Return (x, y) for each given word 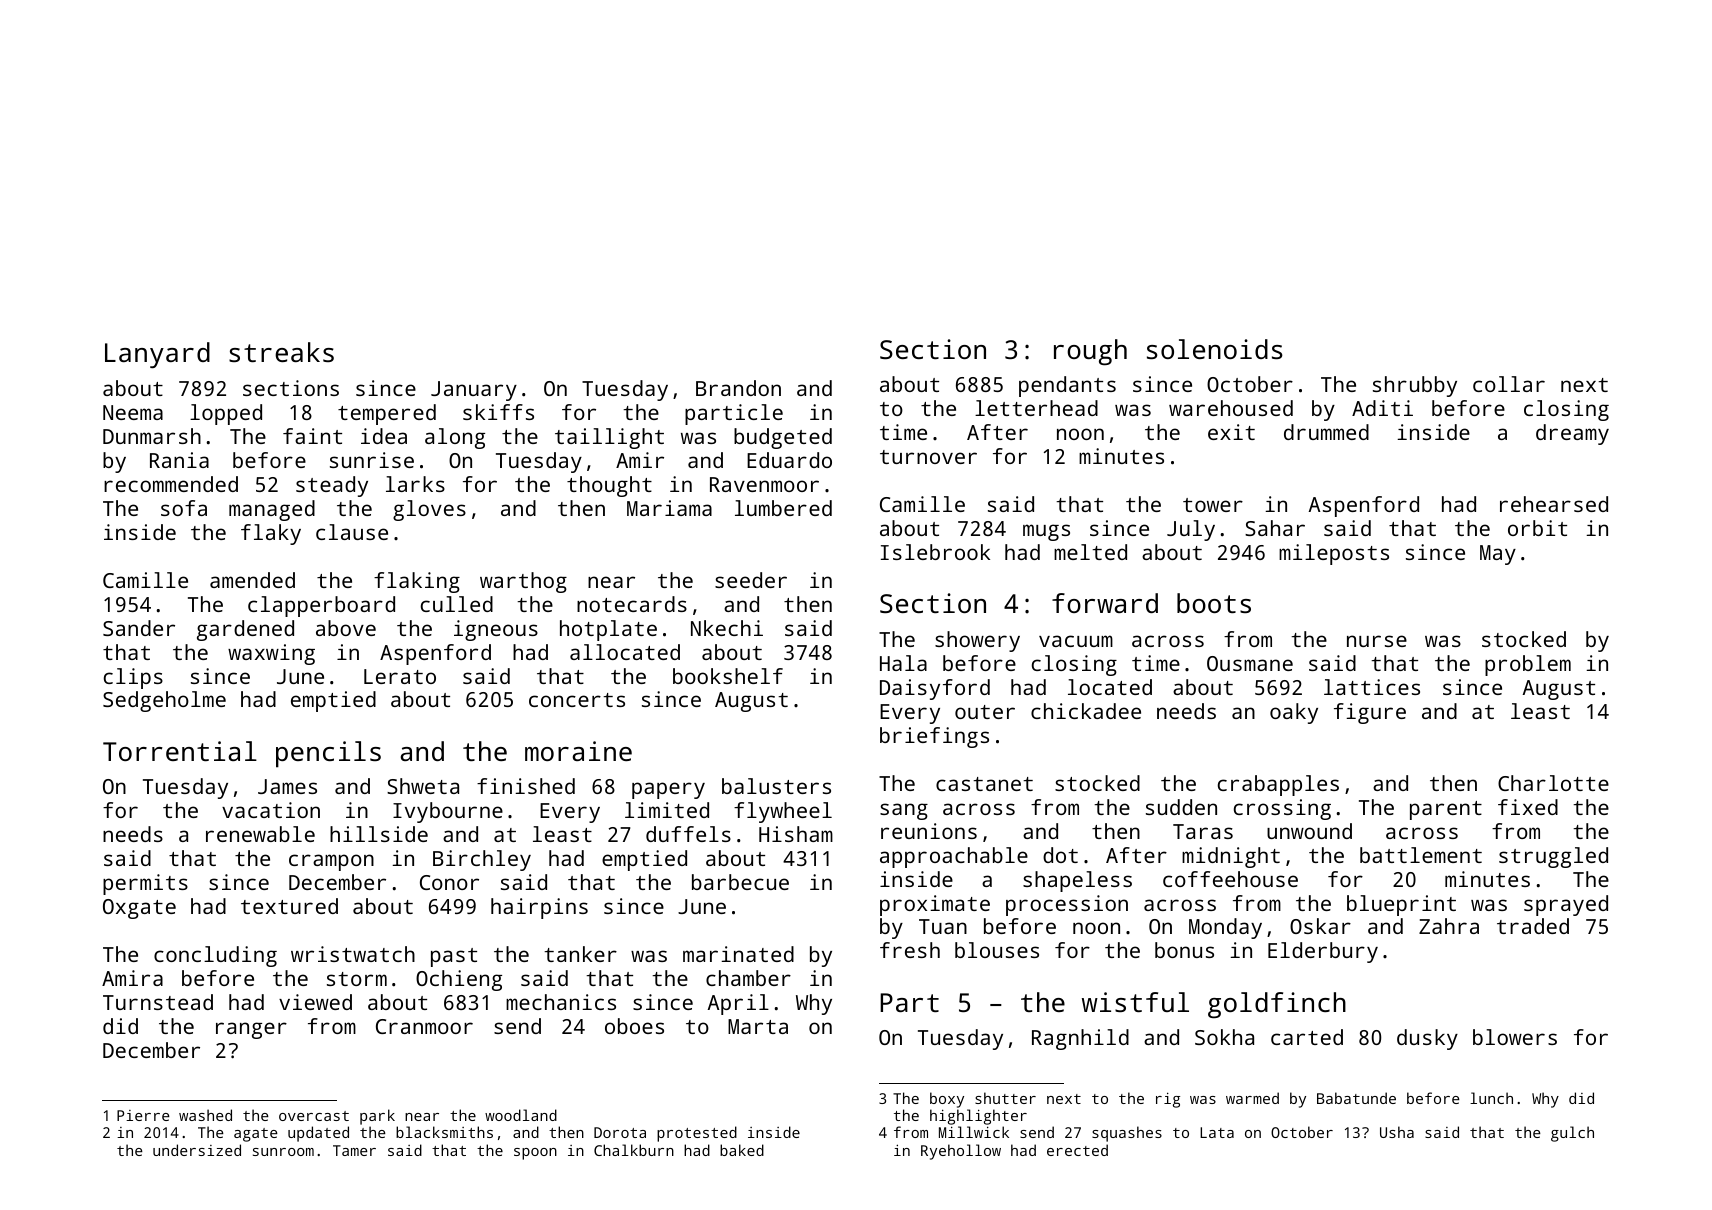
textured (289, 906)
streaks (281, 352)
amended (252, 580)
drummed (1326, 432)
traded (1533, 926)
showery (977, 641)
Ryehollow (961, 1152)
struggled (1553, 857)
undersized (197, 1150)
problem (1528, 665)
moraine (578, 751)
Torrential (180, 751)
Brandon (738, 388)
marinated (738, 954)
